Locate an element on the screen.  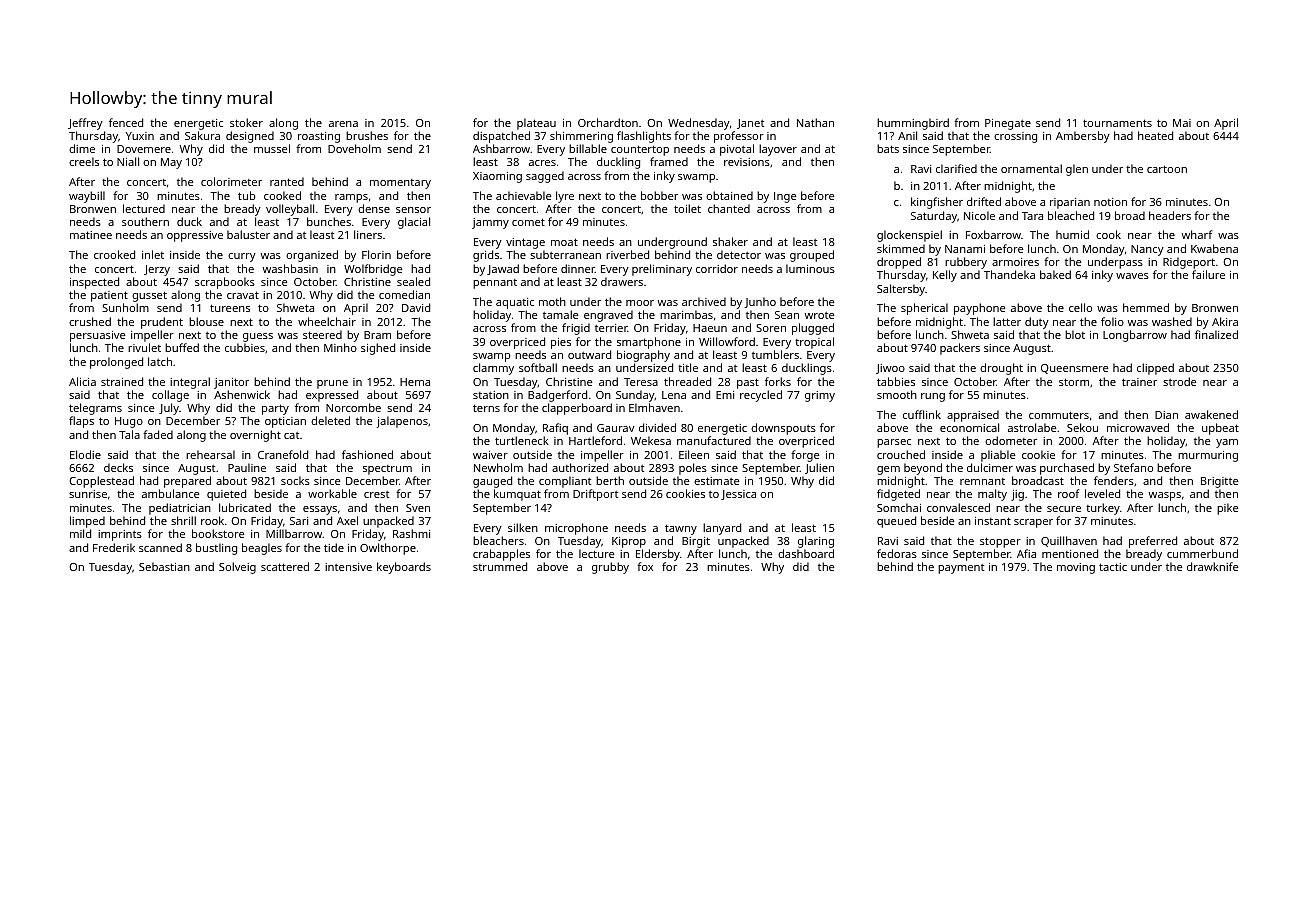
arena is located at coordinates (343, 124).
